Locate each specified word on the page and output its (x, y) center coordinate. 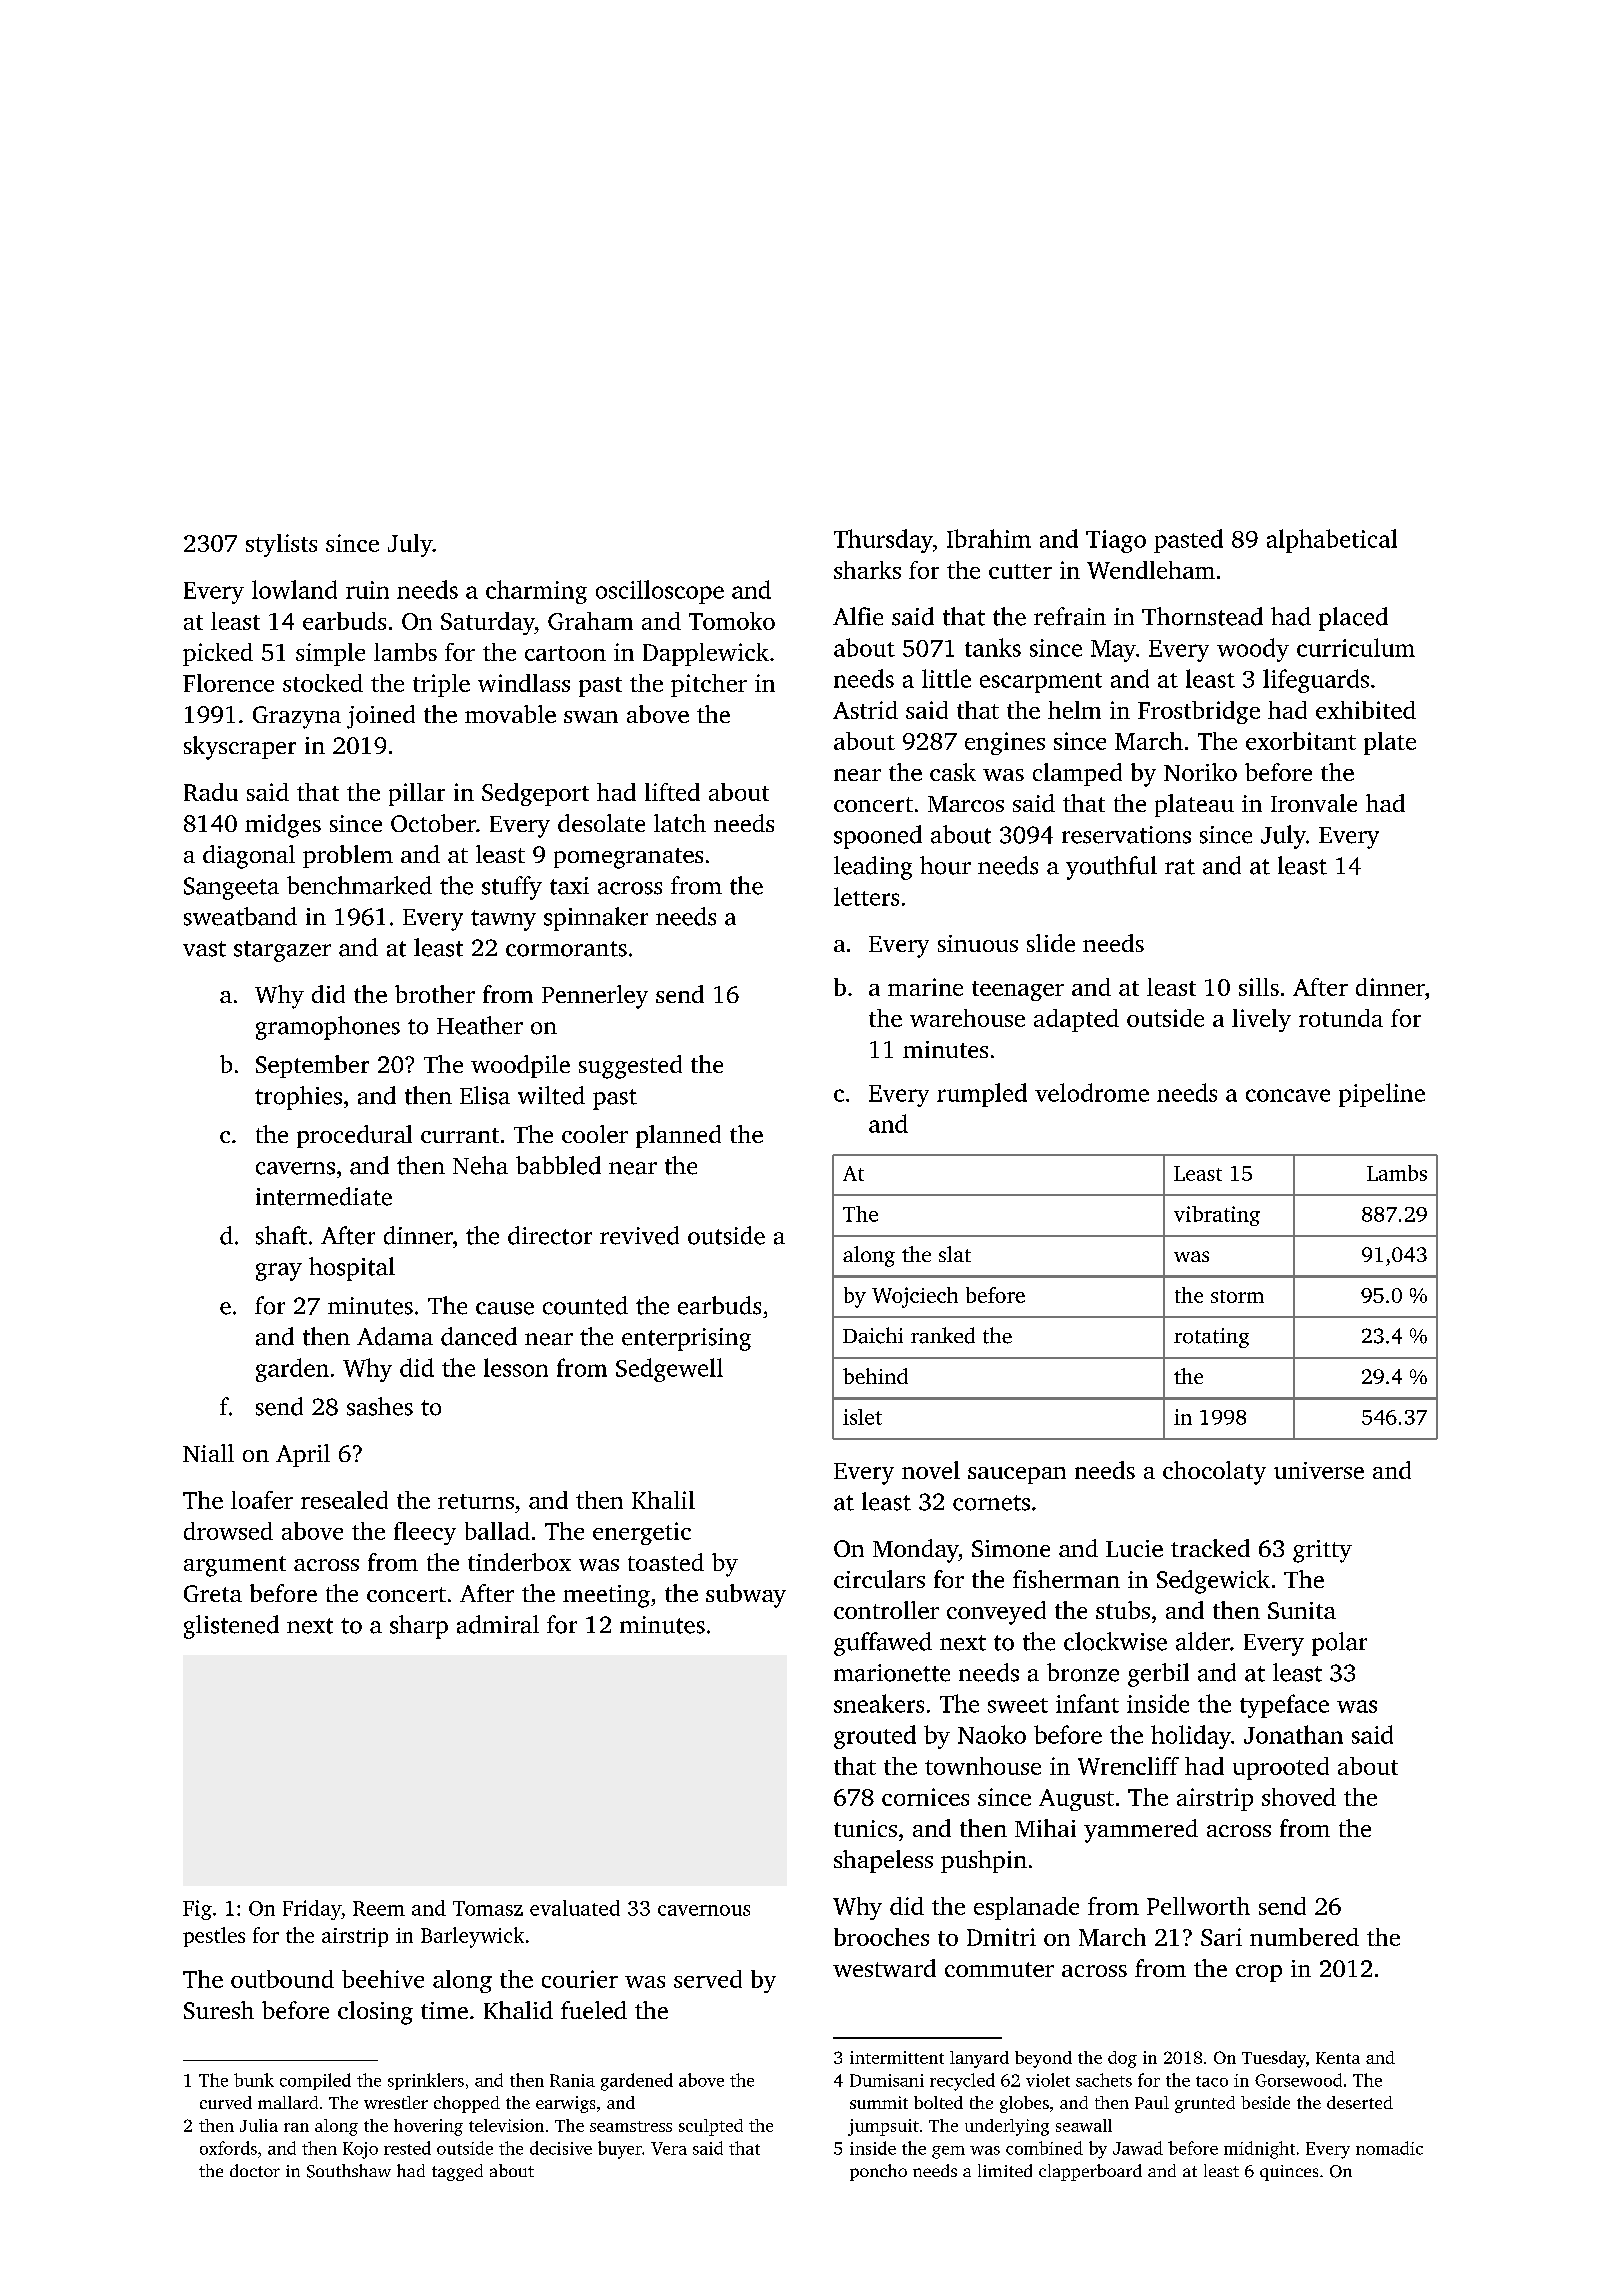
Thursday (883, 541)
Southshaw (349, 2171)
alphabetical (1332, 541)
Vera (669, 2148)
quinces (1289, 2173)
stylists (281, 545)
